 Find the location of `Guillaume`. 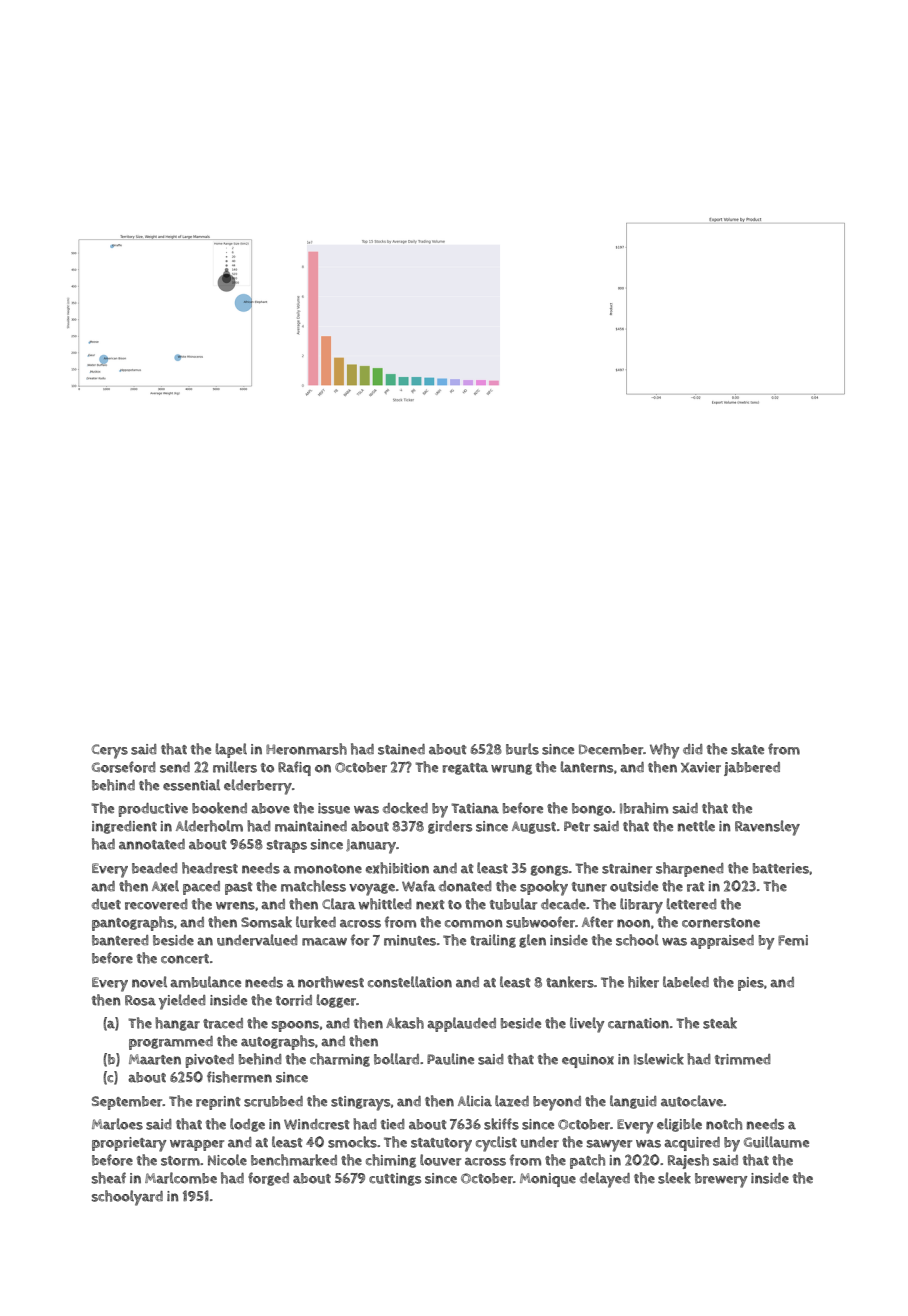

Guillaume is located at coordinates (776, 1142).
